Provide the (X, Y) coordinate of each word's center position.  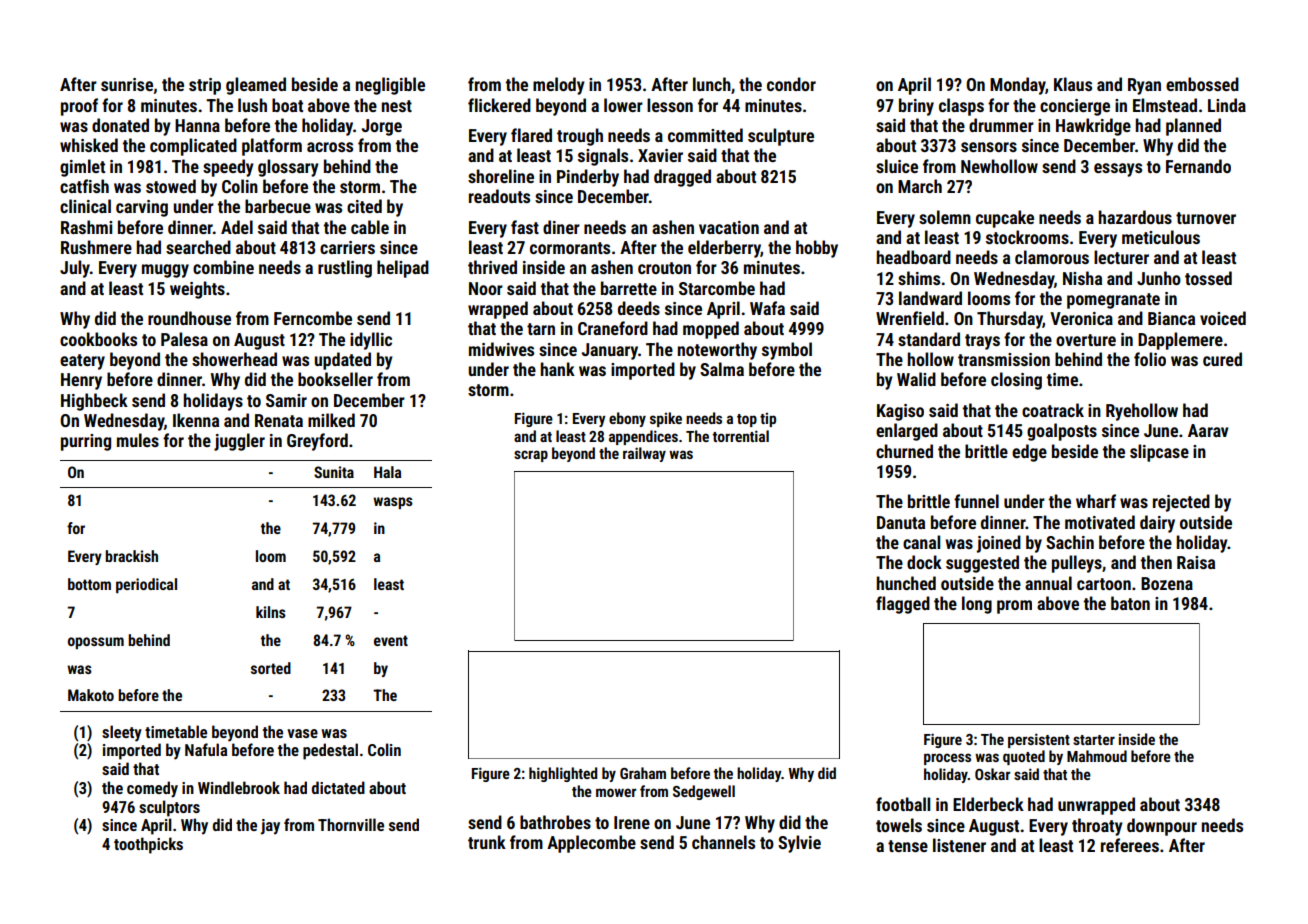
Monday (1017, 86)
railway (644, 454)
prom (1014, 607)
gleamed (256, 86)
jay (270, 827)
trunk (487, 842)
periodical (146, 585)
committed (705, 135)
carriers (347, 247)
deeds (639, 308)
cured (1222, 359)
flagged (903, 605)
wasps (393, 503)
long (977, 605)
